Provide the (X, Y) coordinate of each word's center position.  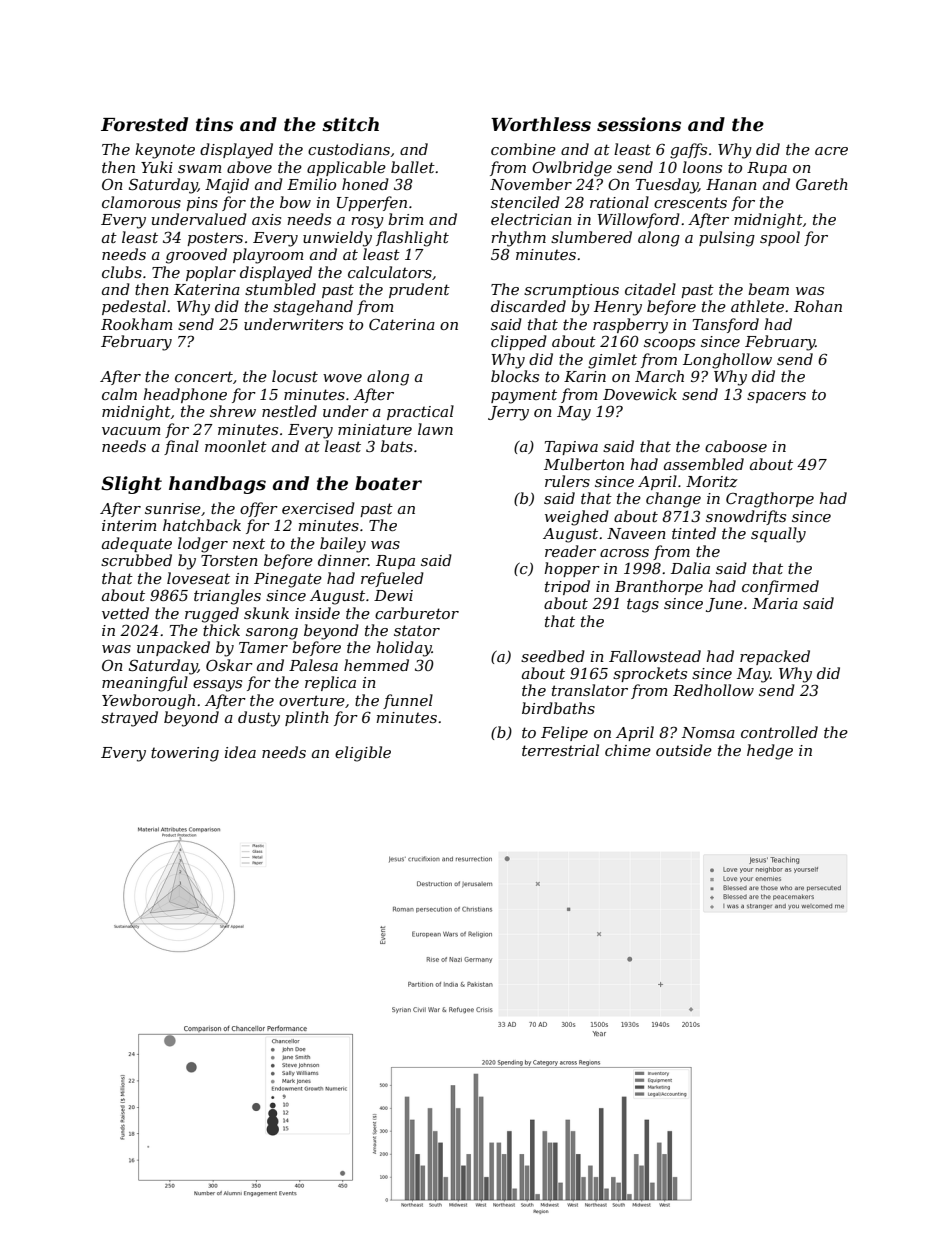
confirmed (780, 587)
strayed (129, 719)
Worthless (541, 124)
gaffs (688, 151)
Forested (144, 124)
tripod (567, 587)
